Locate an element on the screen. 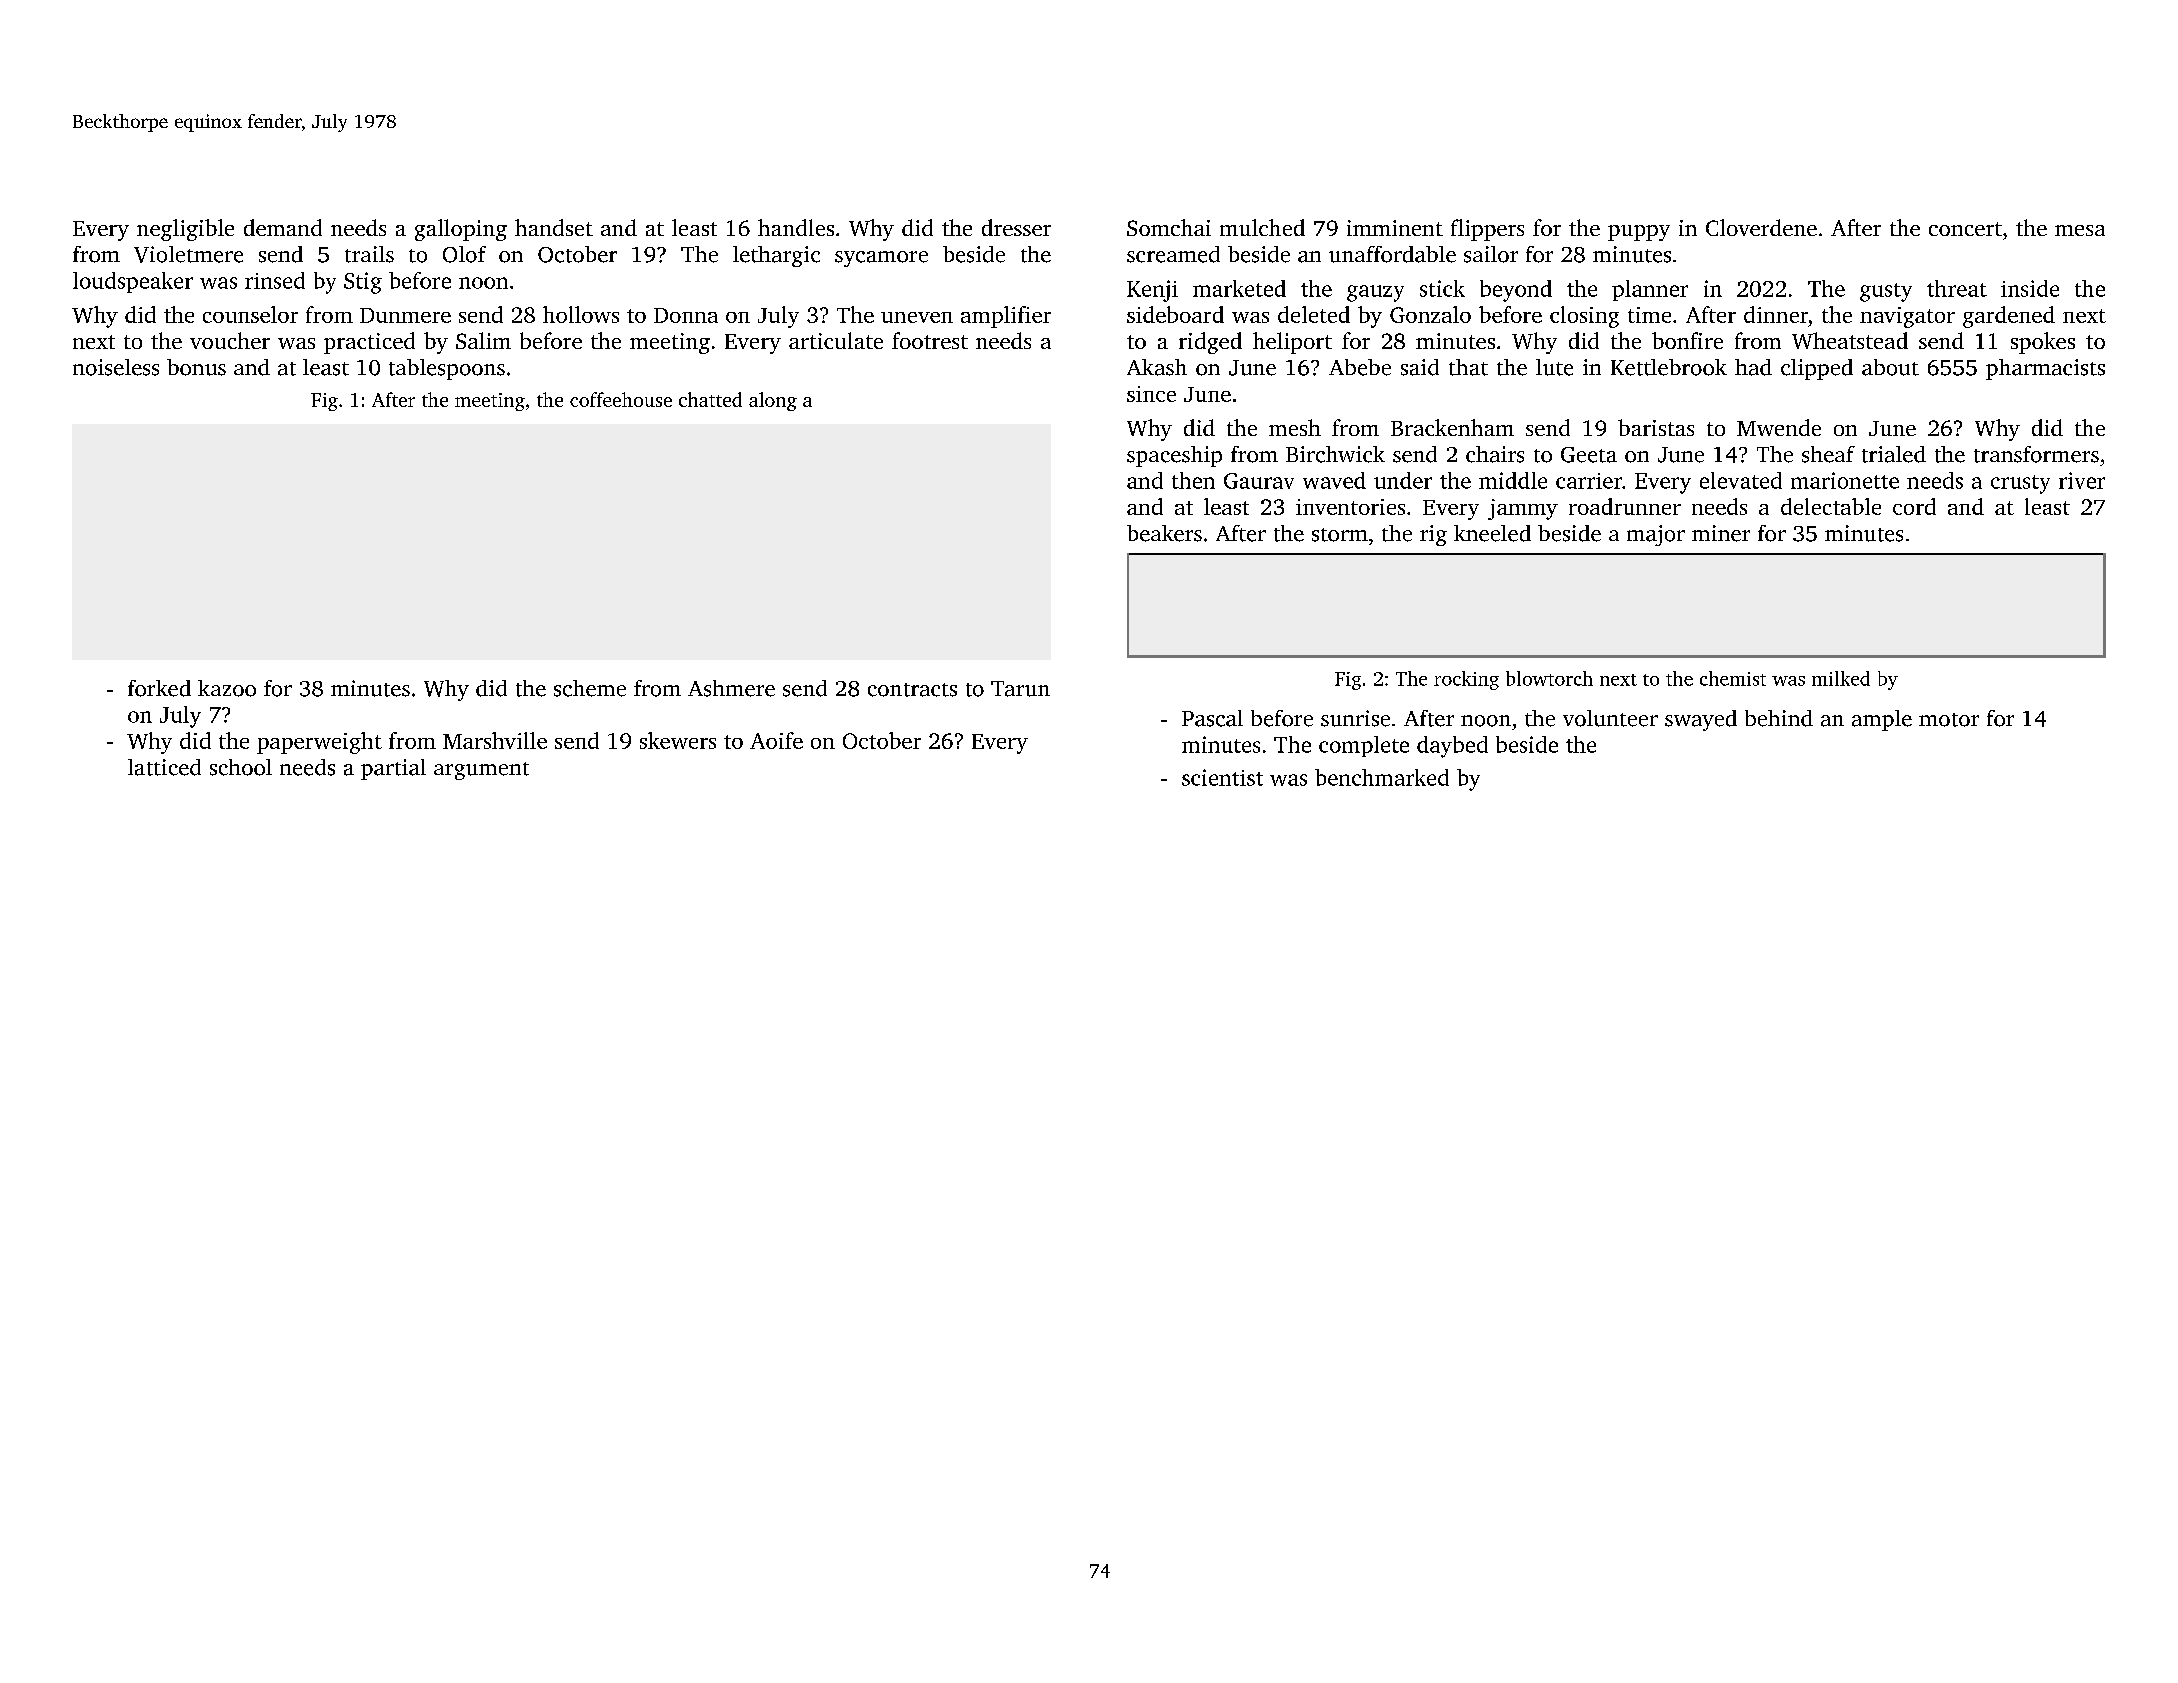 This screenshot has width=2178, height=1683. inside is located at coordinates (2030, 288).
